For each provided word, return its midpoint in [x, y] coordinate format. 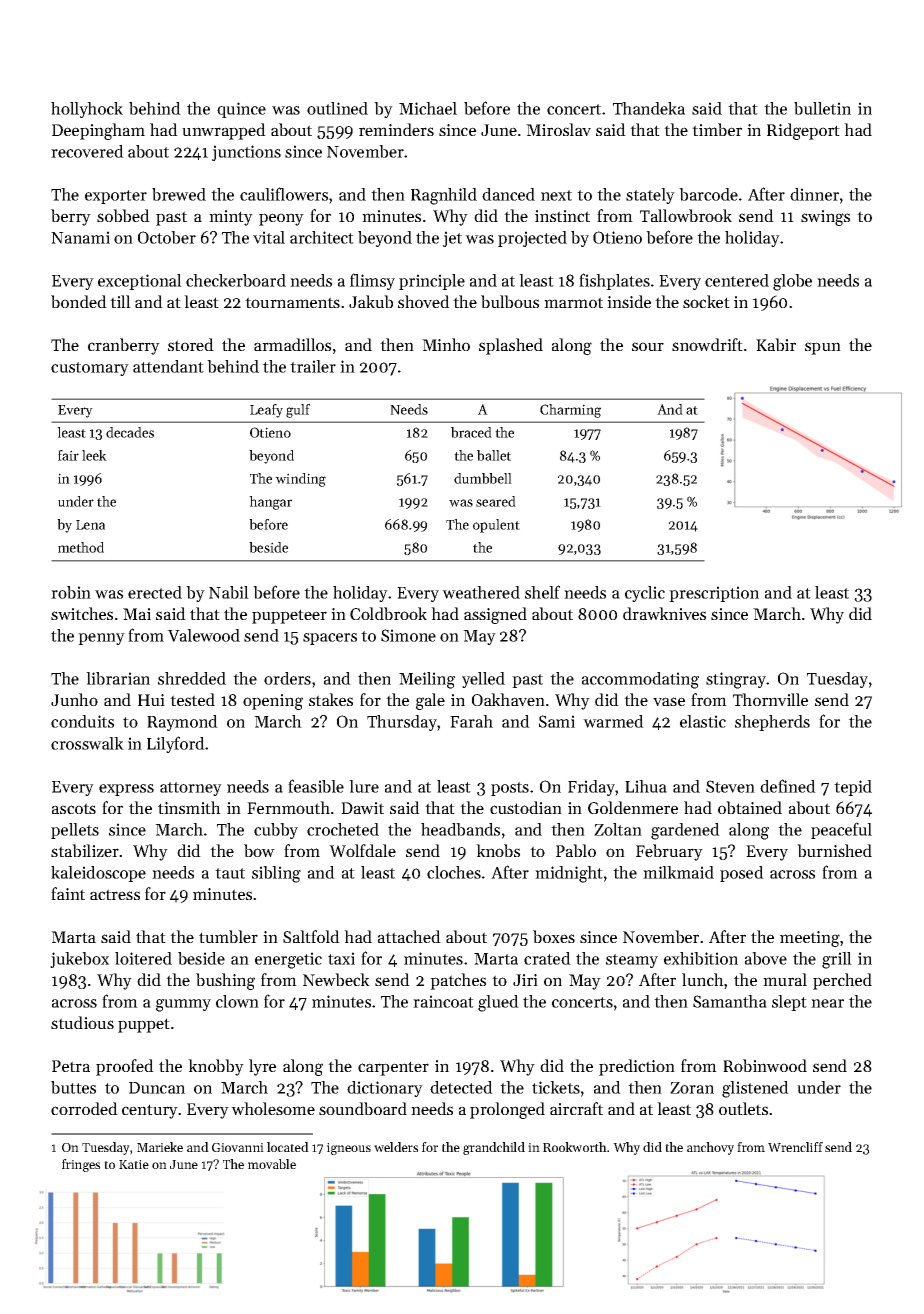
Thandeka [649, 108]
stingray [736, 680]
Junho [74, 699]
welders [396, 1147]
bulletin [822, 108]
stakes [331, 699]
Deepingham [98, 131]
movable [272, 1164]
